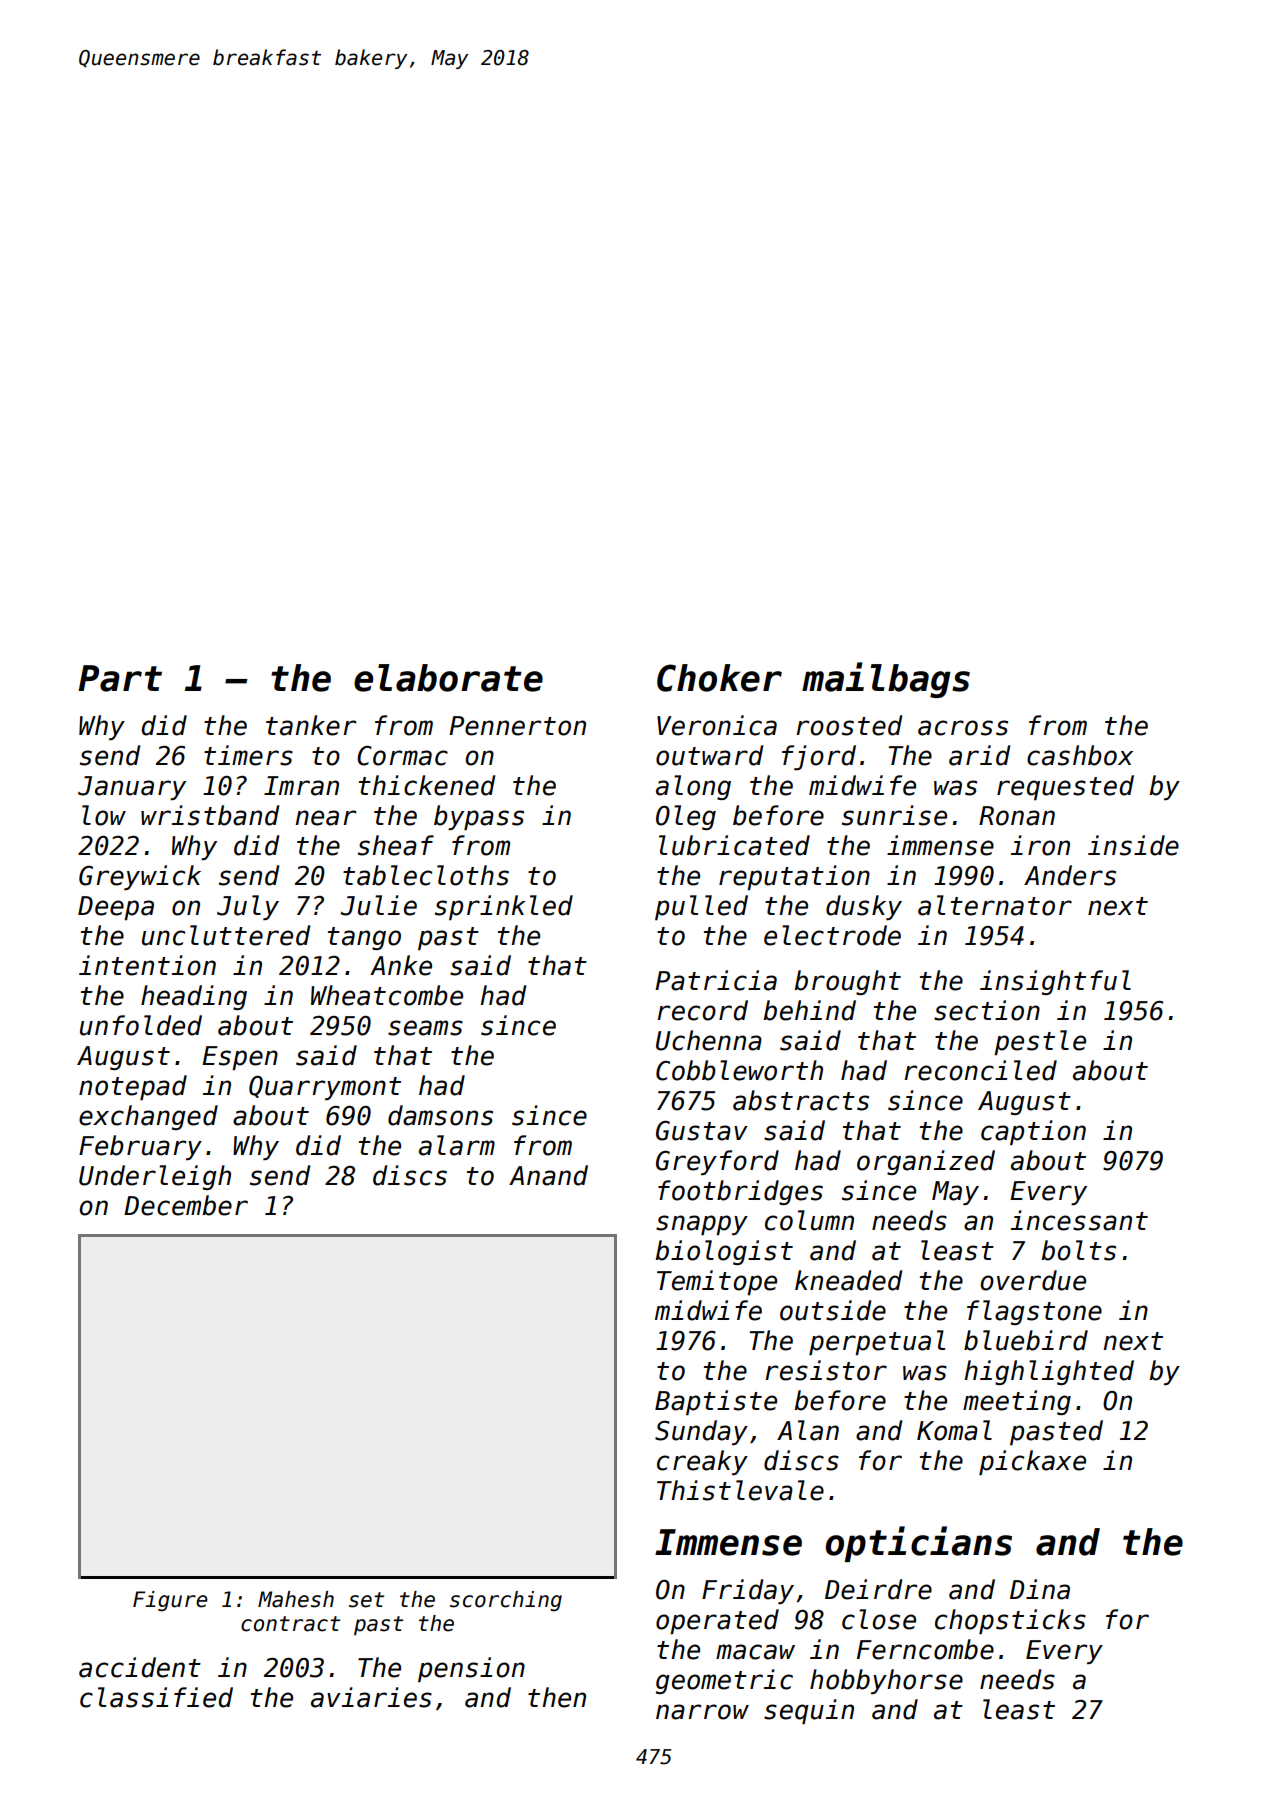 This screenshot has width=1272, height=1799. Describe the element at coordinates (371, 1697) in the screenshot. I see `aviaries` at that location.
